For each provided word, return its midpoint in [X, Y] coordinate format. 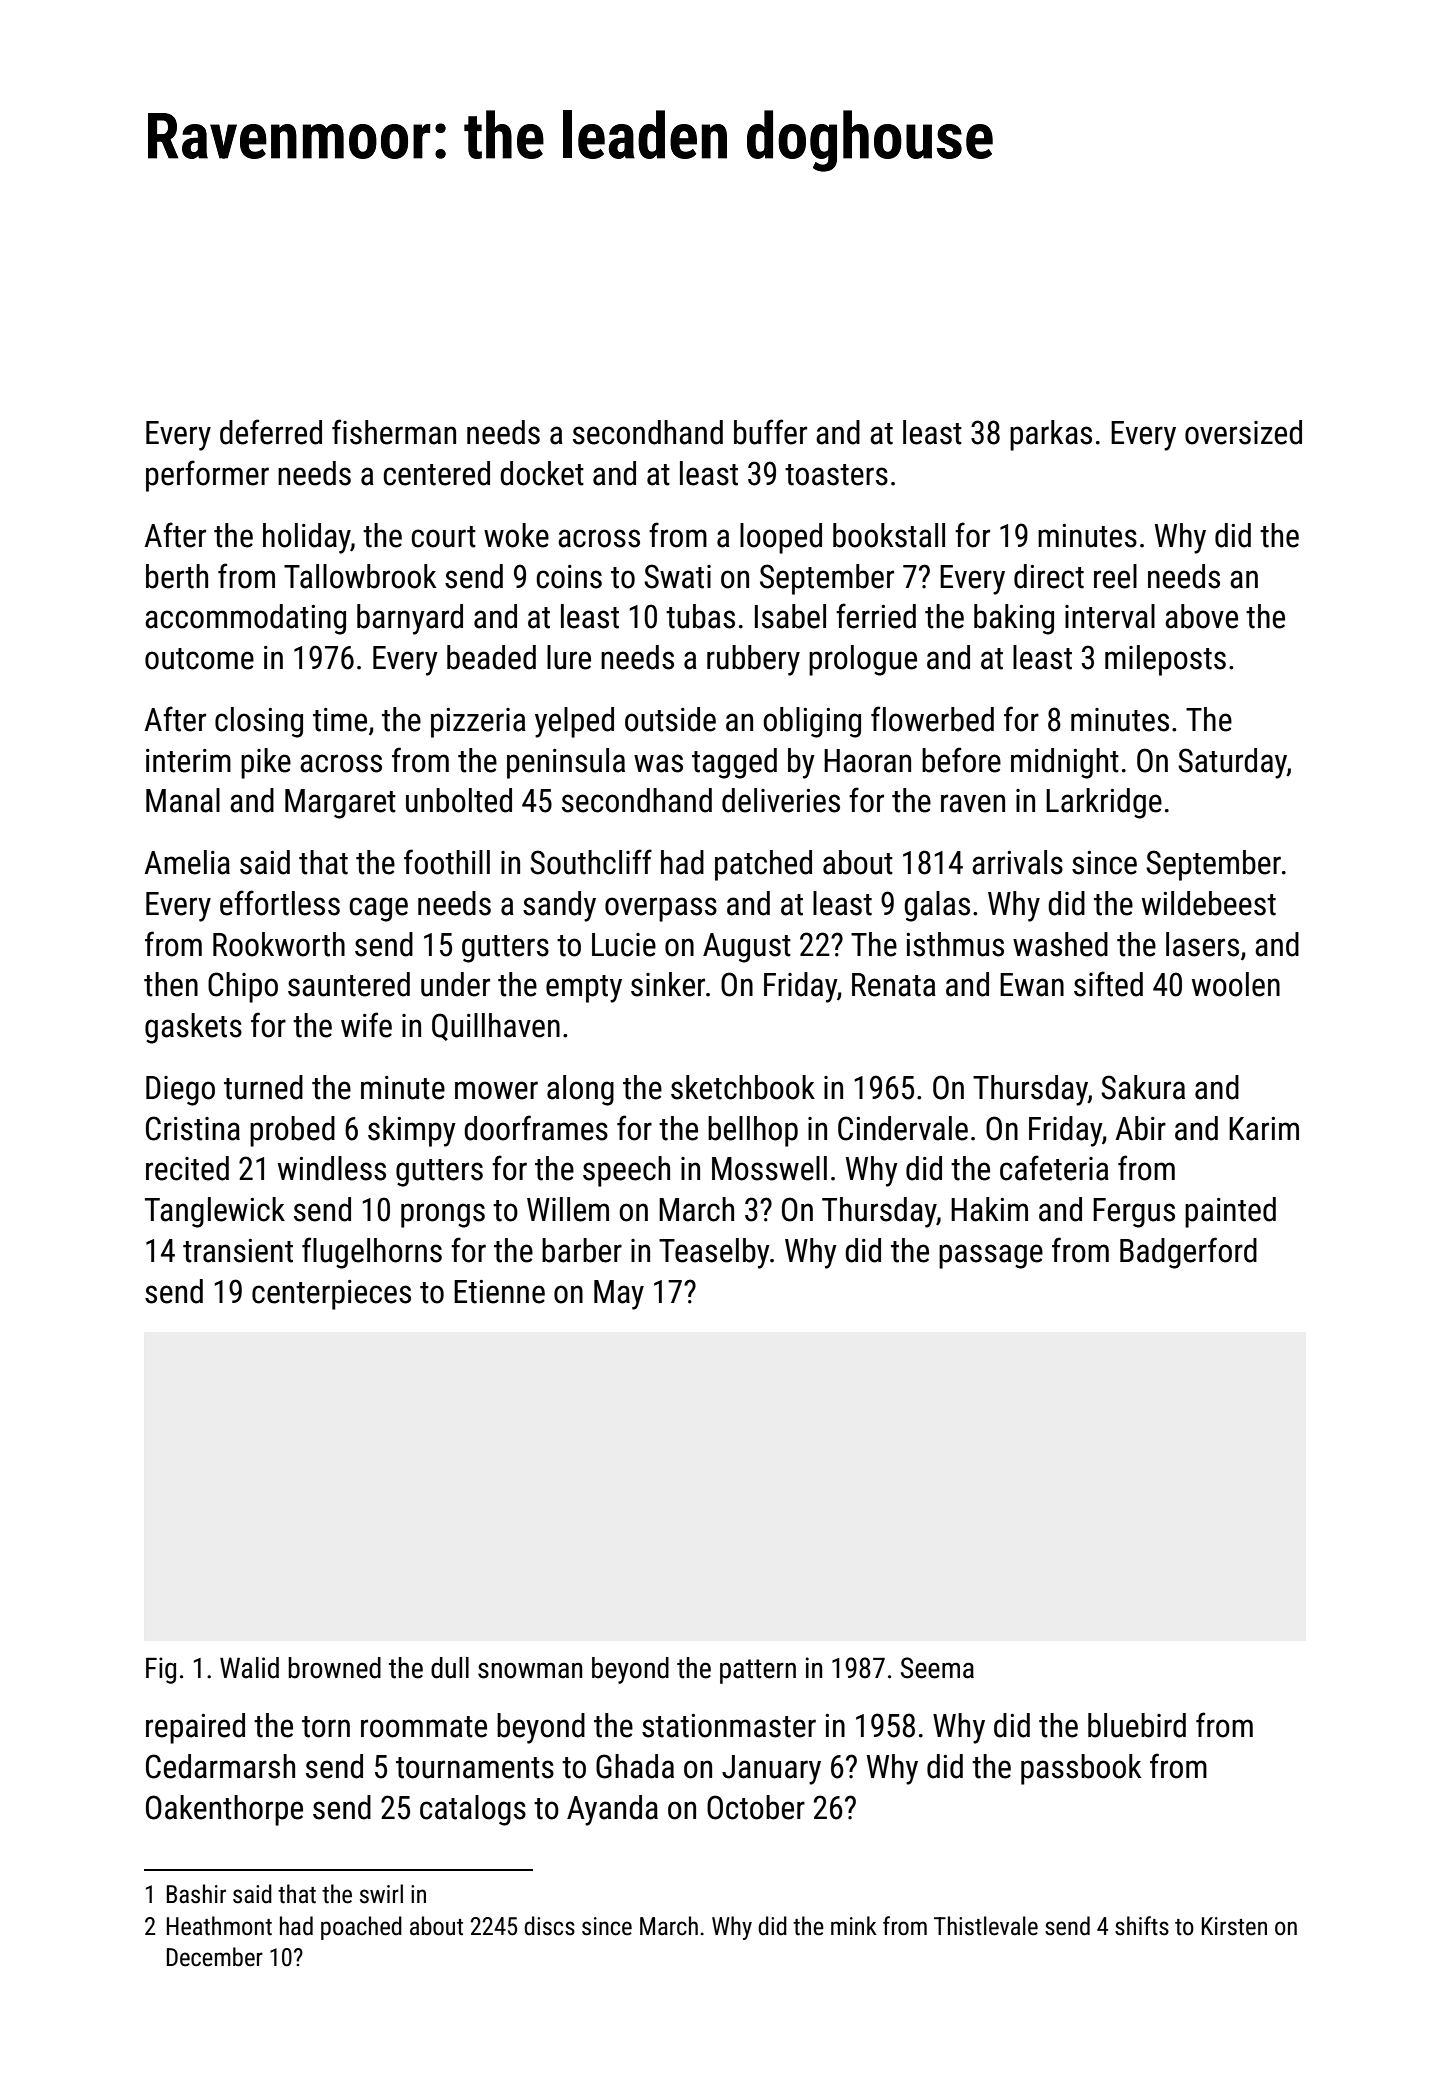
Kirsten [1234, 1926]
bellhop [753, 1131]
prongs [443, 1215]
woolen [1236, 984]
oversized [1243, 432]
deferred [271, 432]
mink [854, 1925]
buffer [770, 432]
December [215, 1957]
